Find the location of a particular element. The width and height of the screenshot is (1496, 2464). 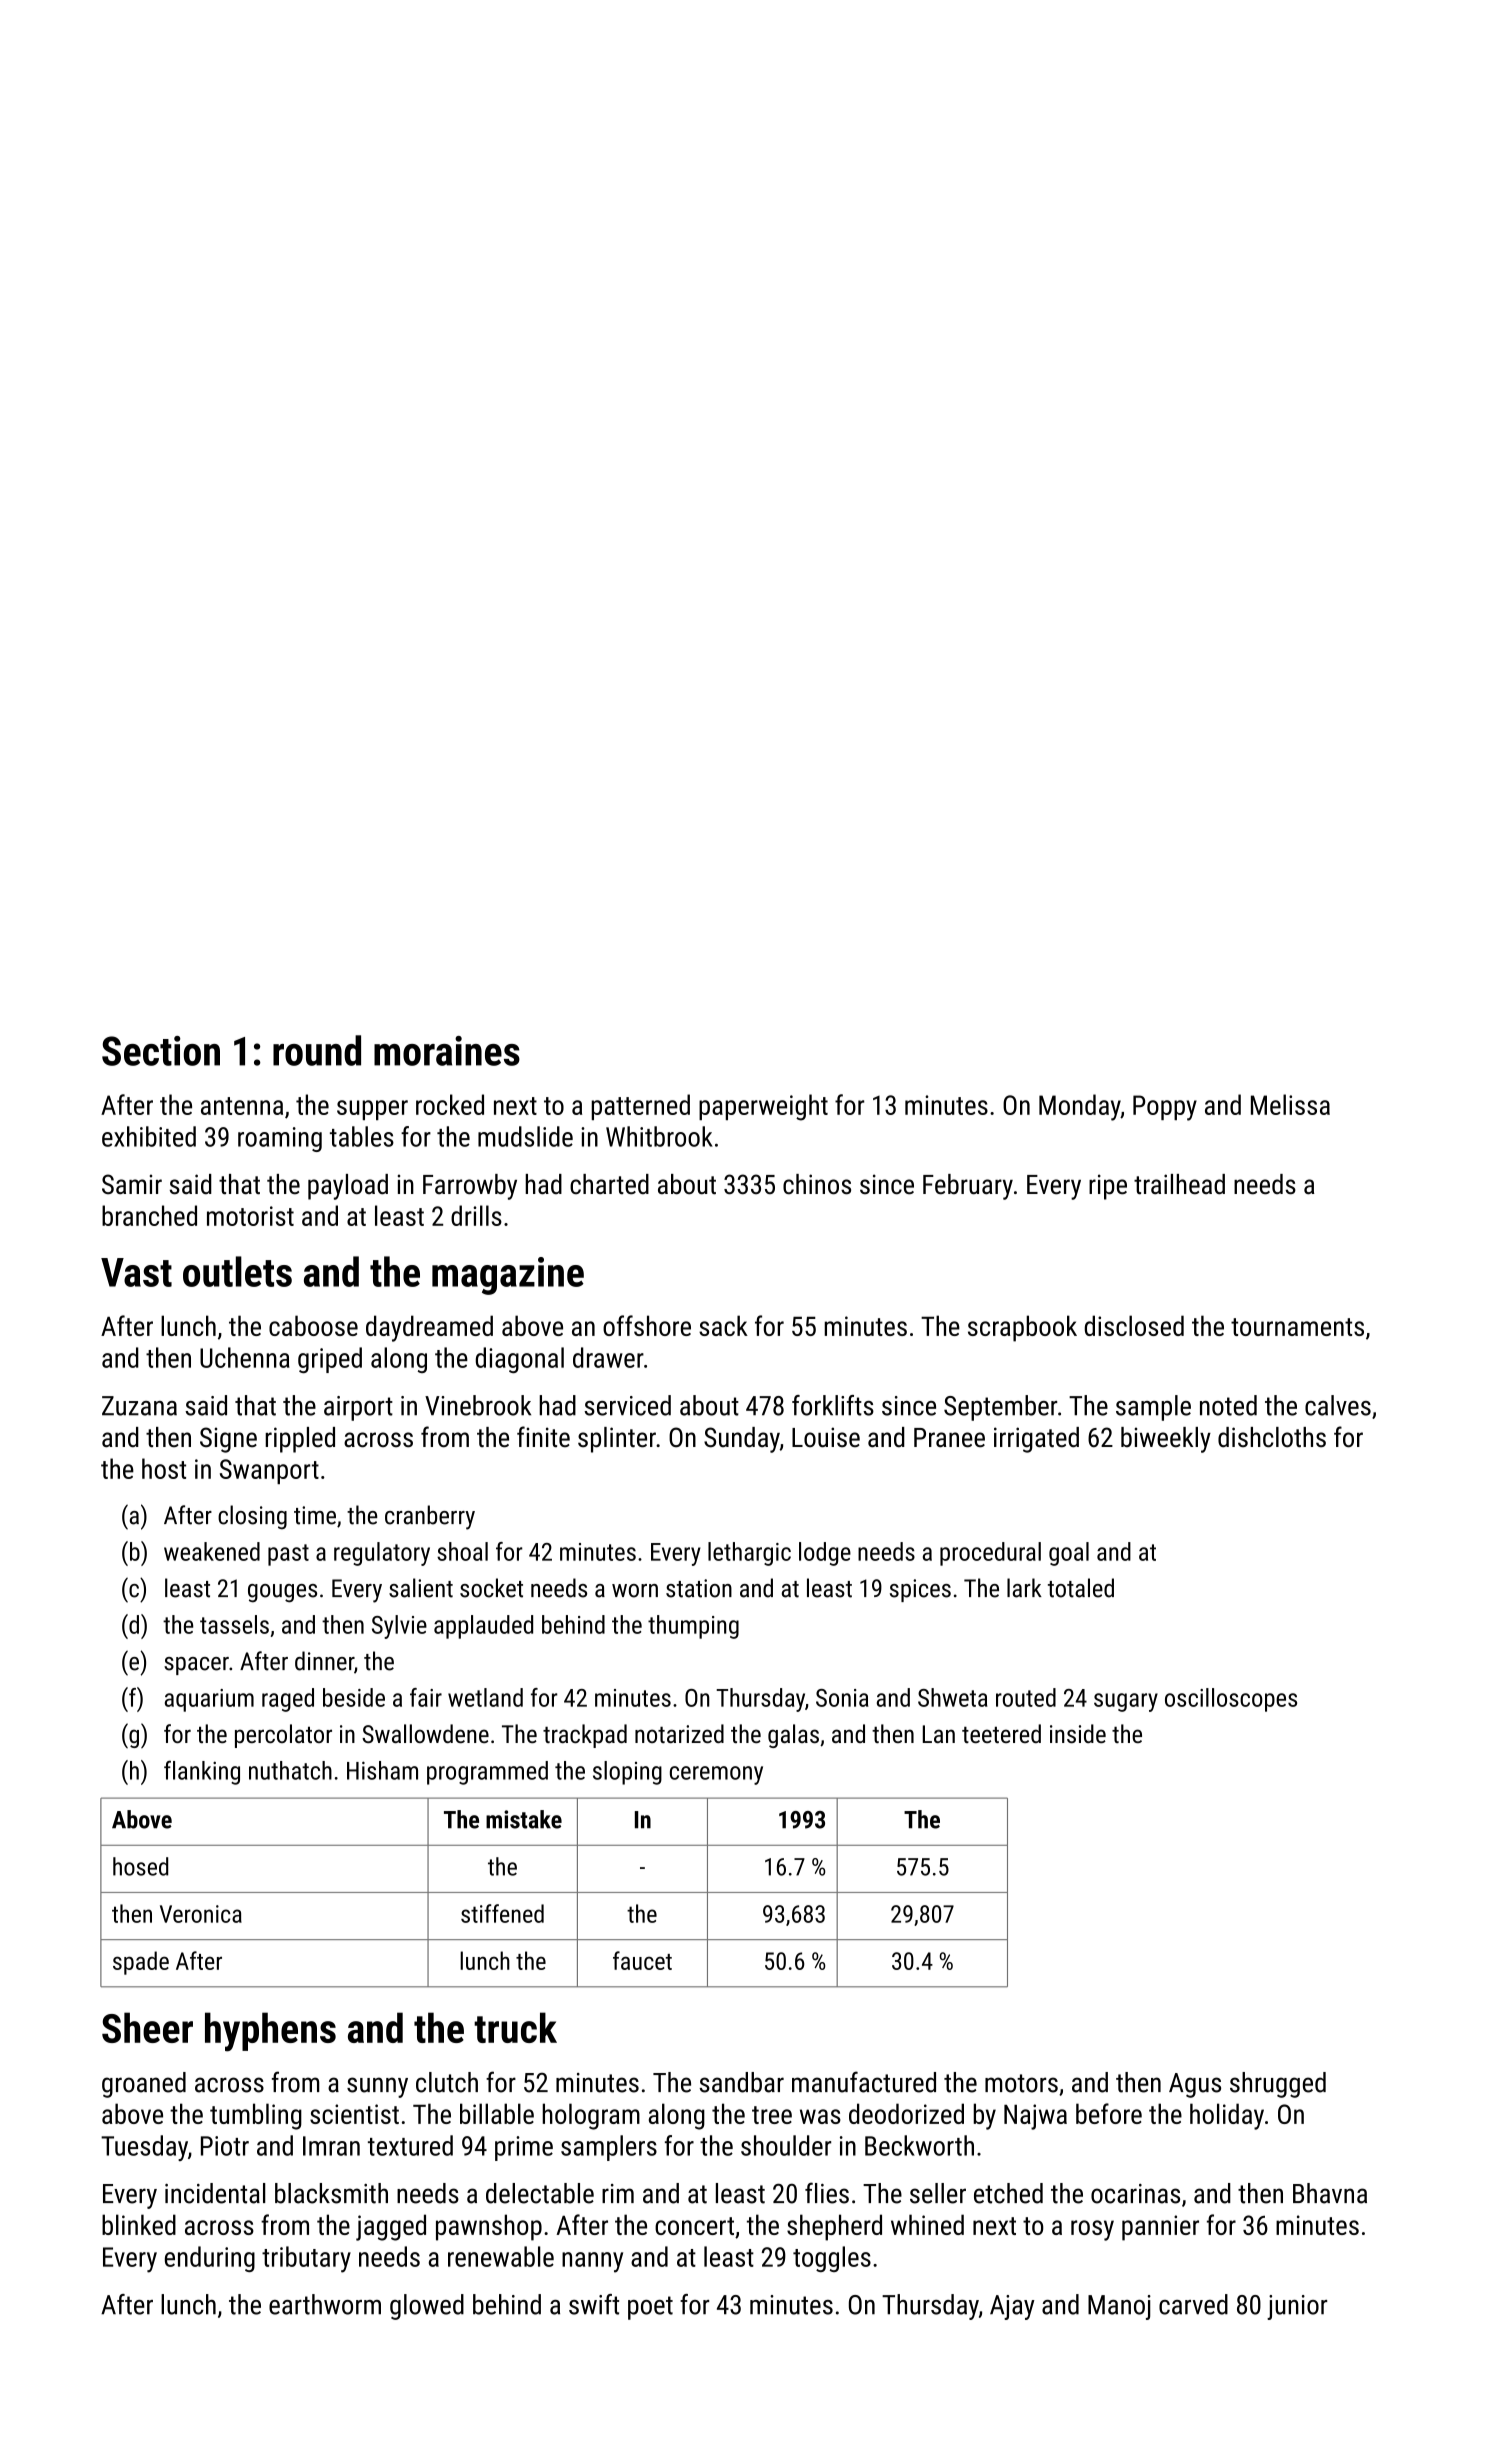

dishcloths is located at coordinates (1272, 1437).
